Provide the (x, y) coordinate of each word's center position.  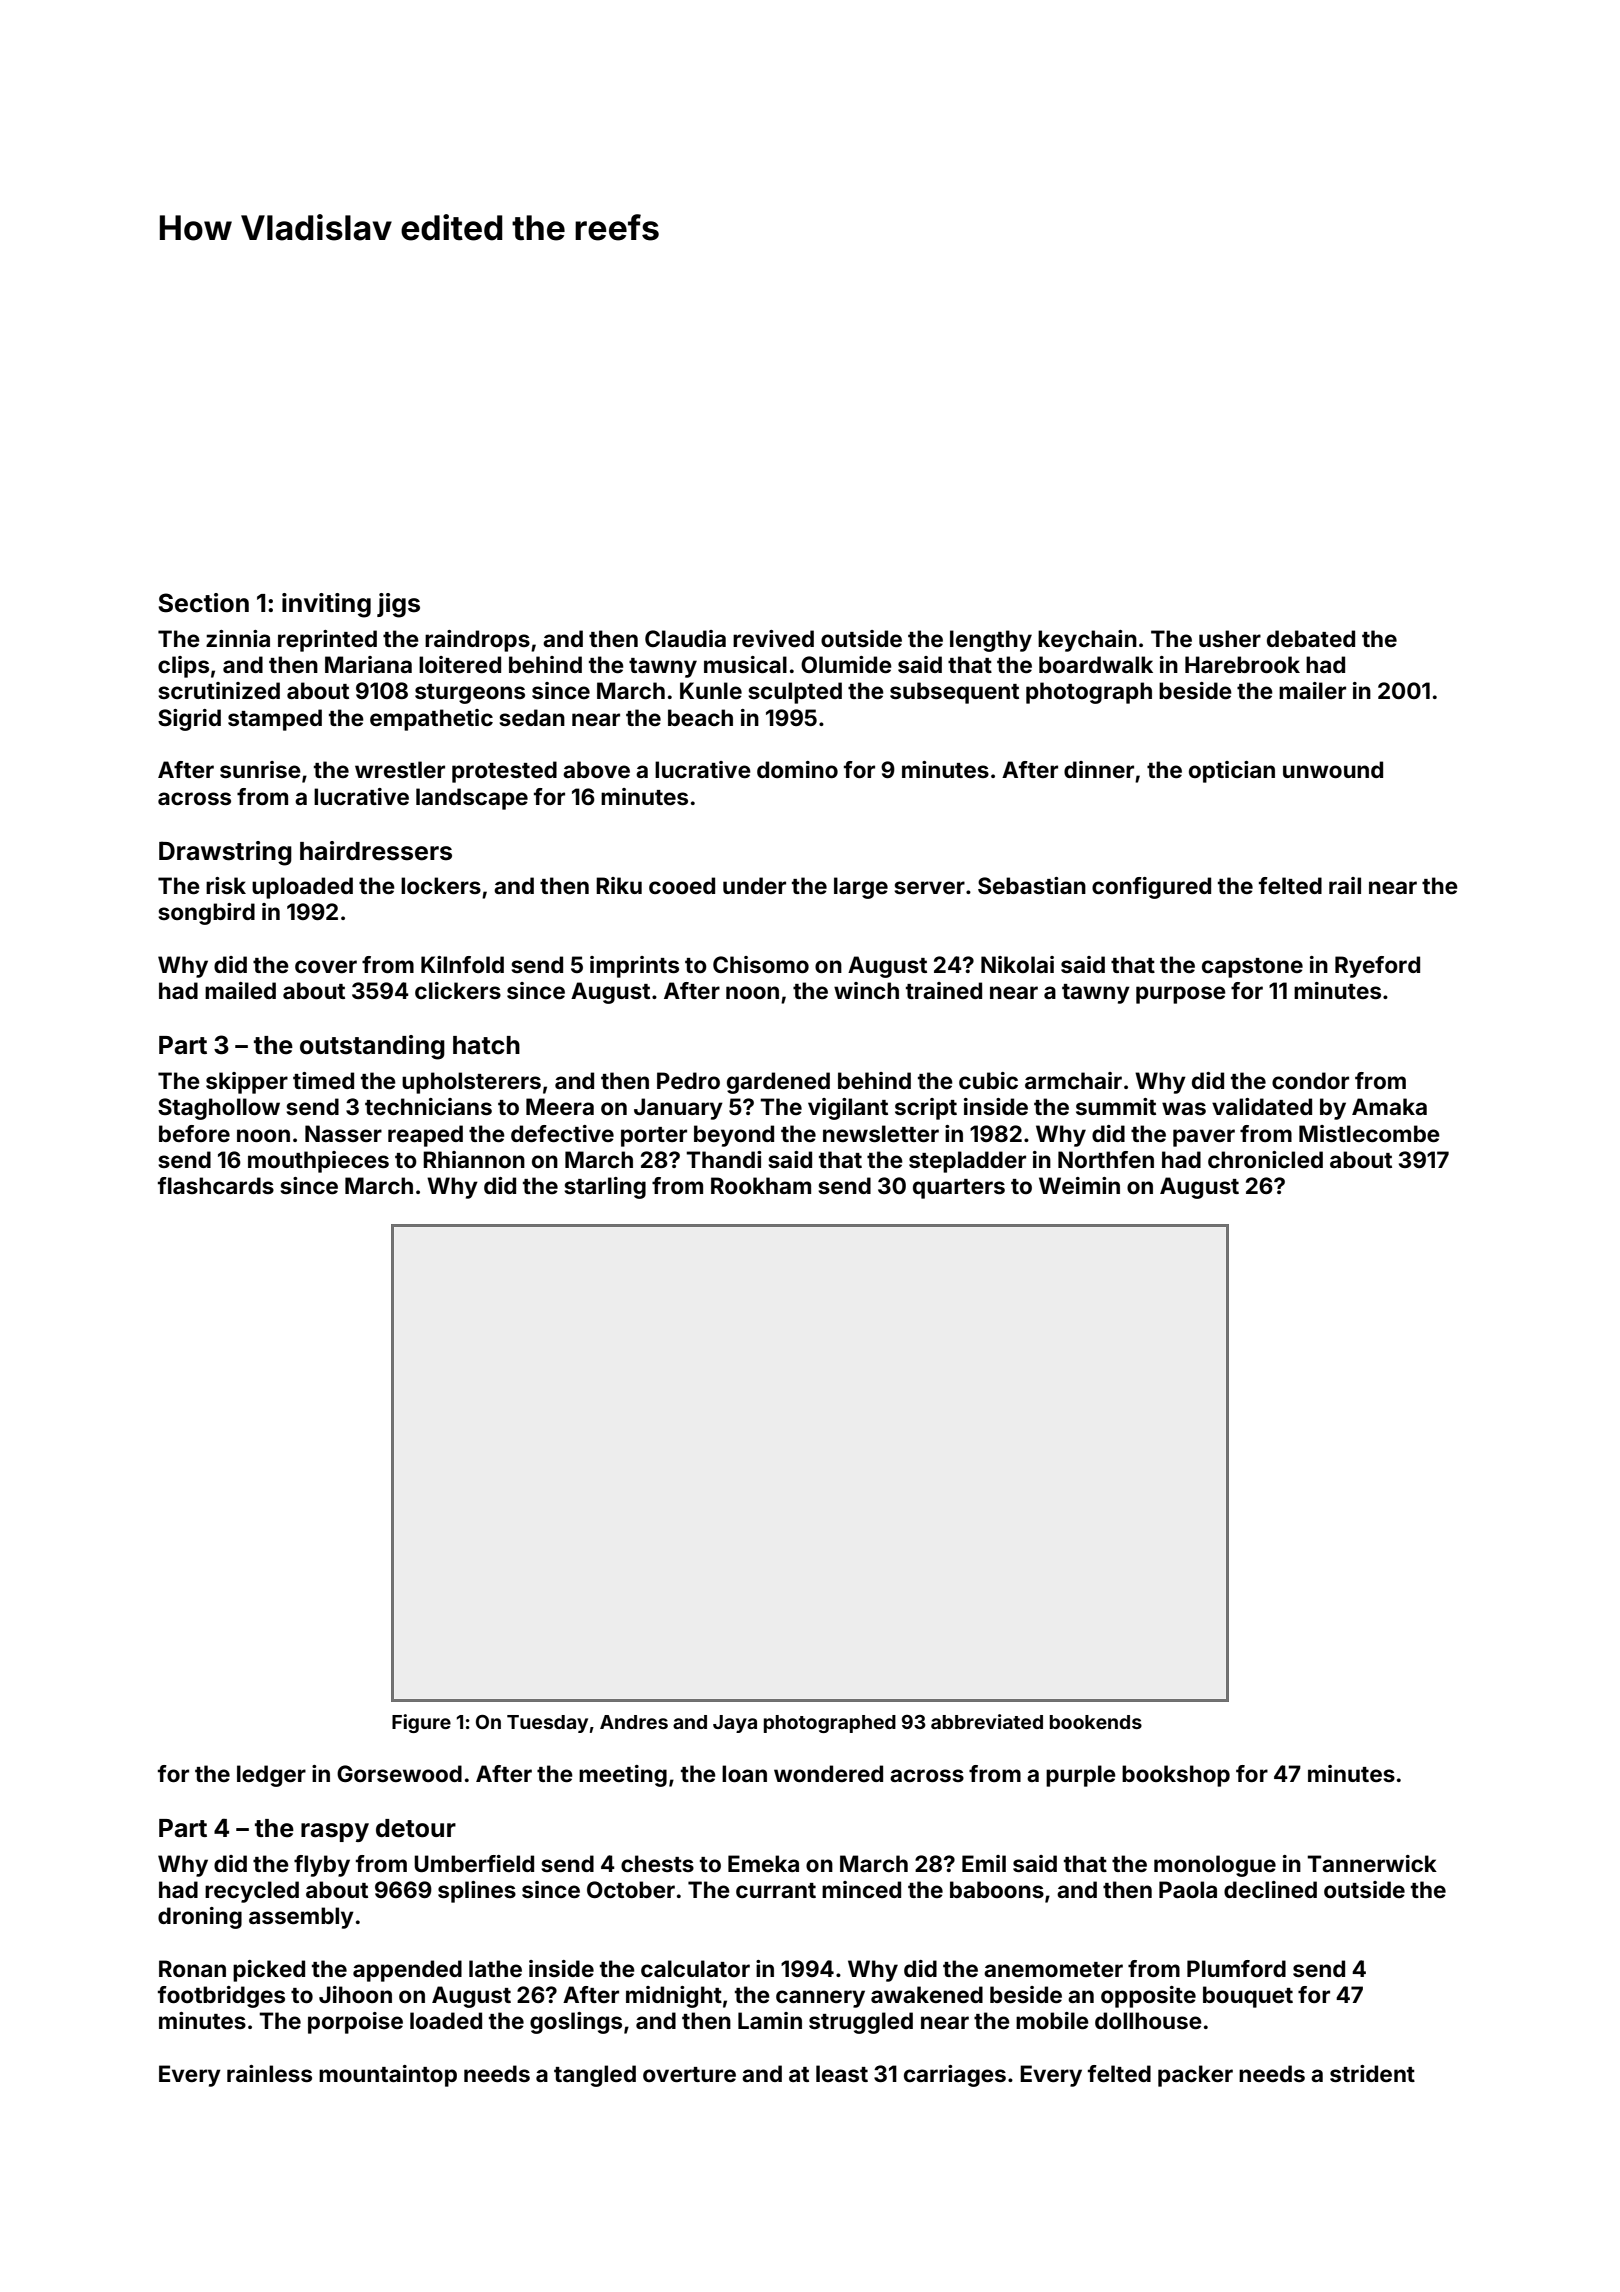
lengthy (991, 641)
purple (1081, 1776)
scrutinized (219, 690)
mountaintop (388, 2076)
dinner (1099, 769)
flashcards (216, 1185)
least (842, 2073)
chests (657, 1863)
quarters (959, 1189)
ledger (271, 1776)
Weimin (1079, 1185)
